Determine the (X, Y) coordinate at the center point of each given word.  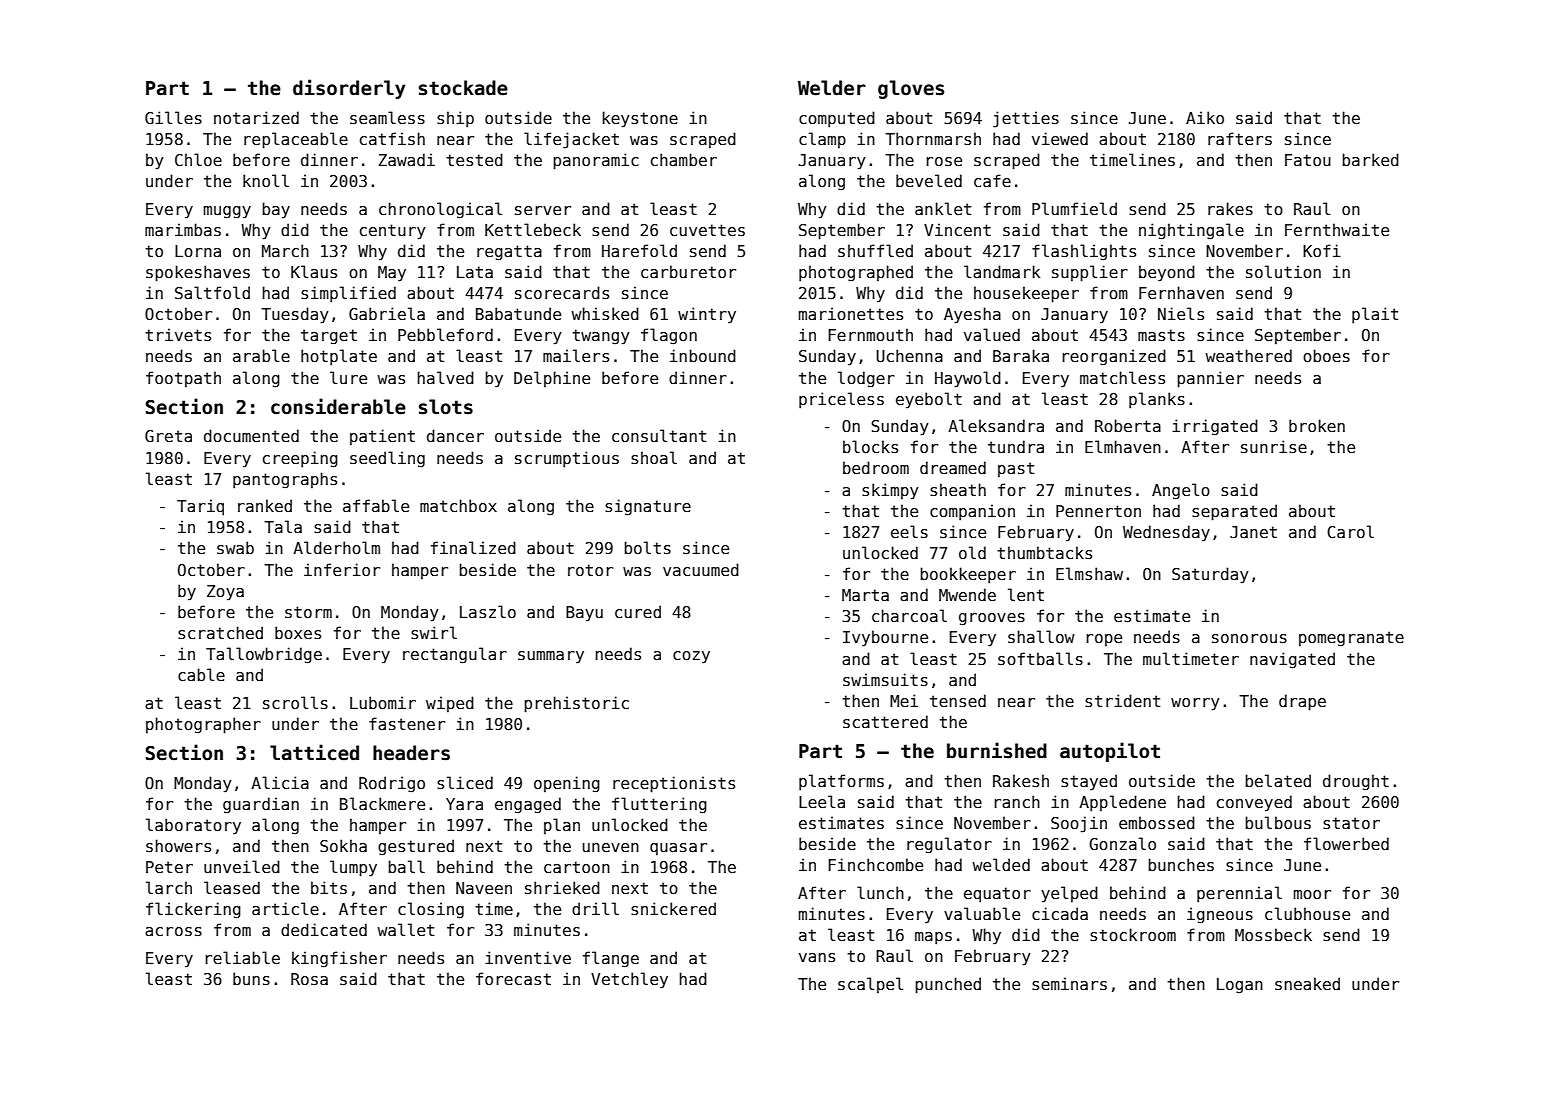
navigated (1292, 660)
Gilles (173, 117)
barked (1370, 159)
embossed (1157, 823)
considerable (338, 406)
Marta (865, 595)
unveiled (242, 866)
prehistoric (576, 704)
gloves (911, 89)
